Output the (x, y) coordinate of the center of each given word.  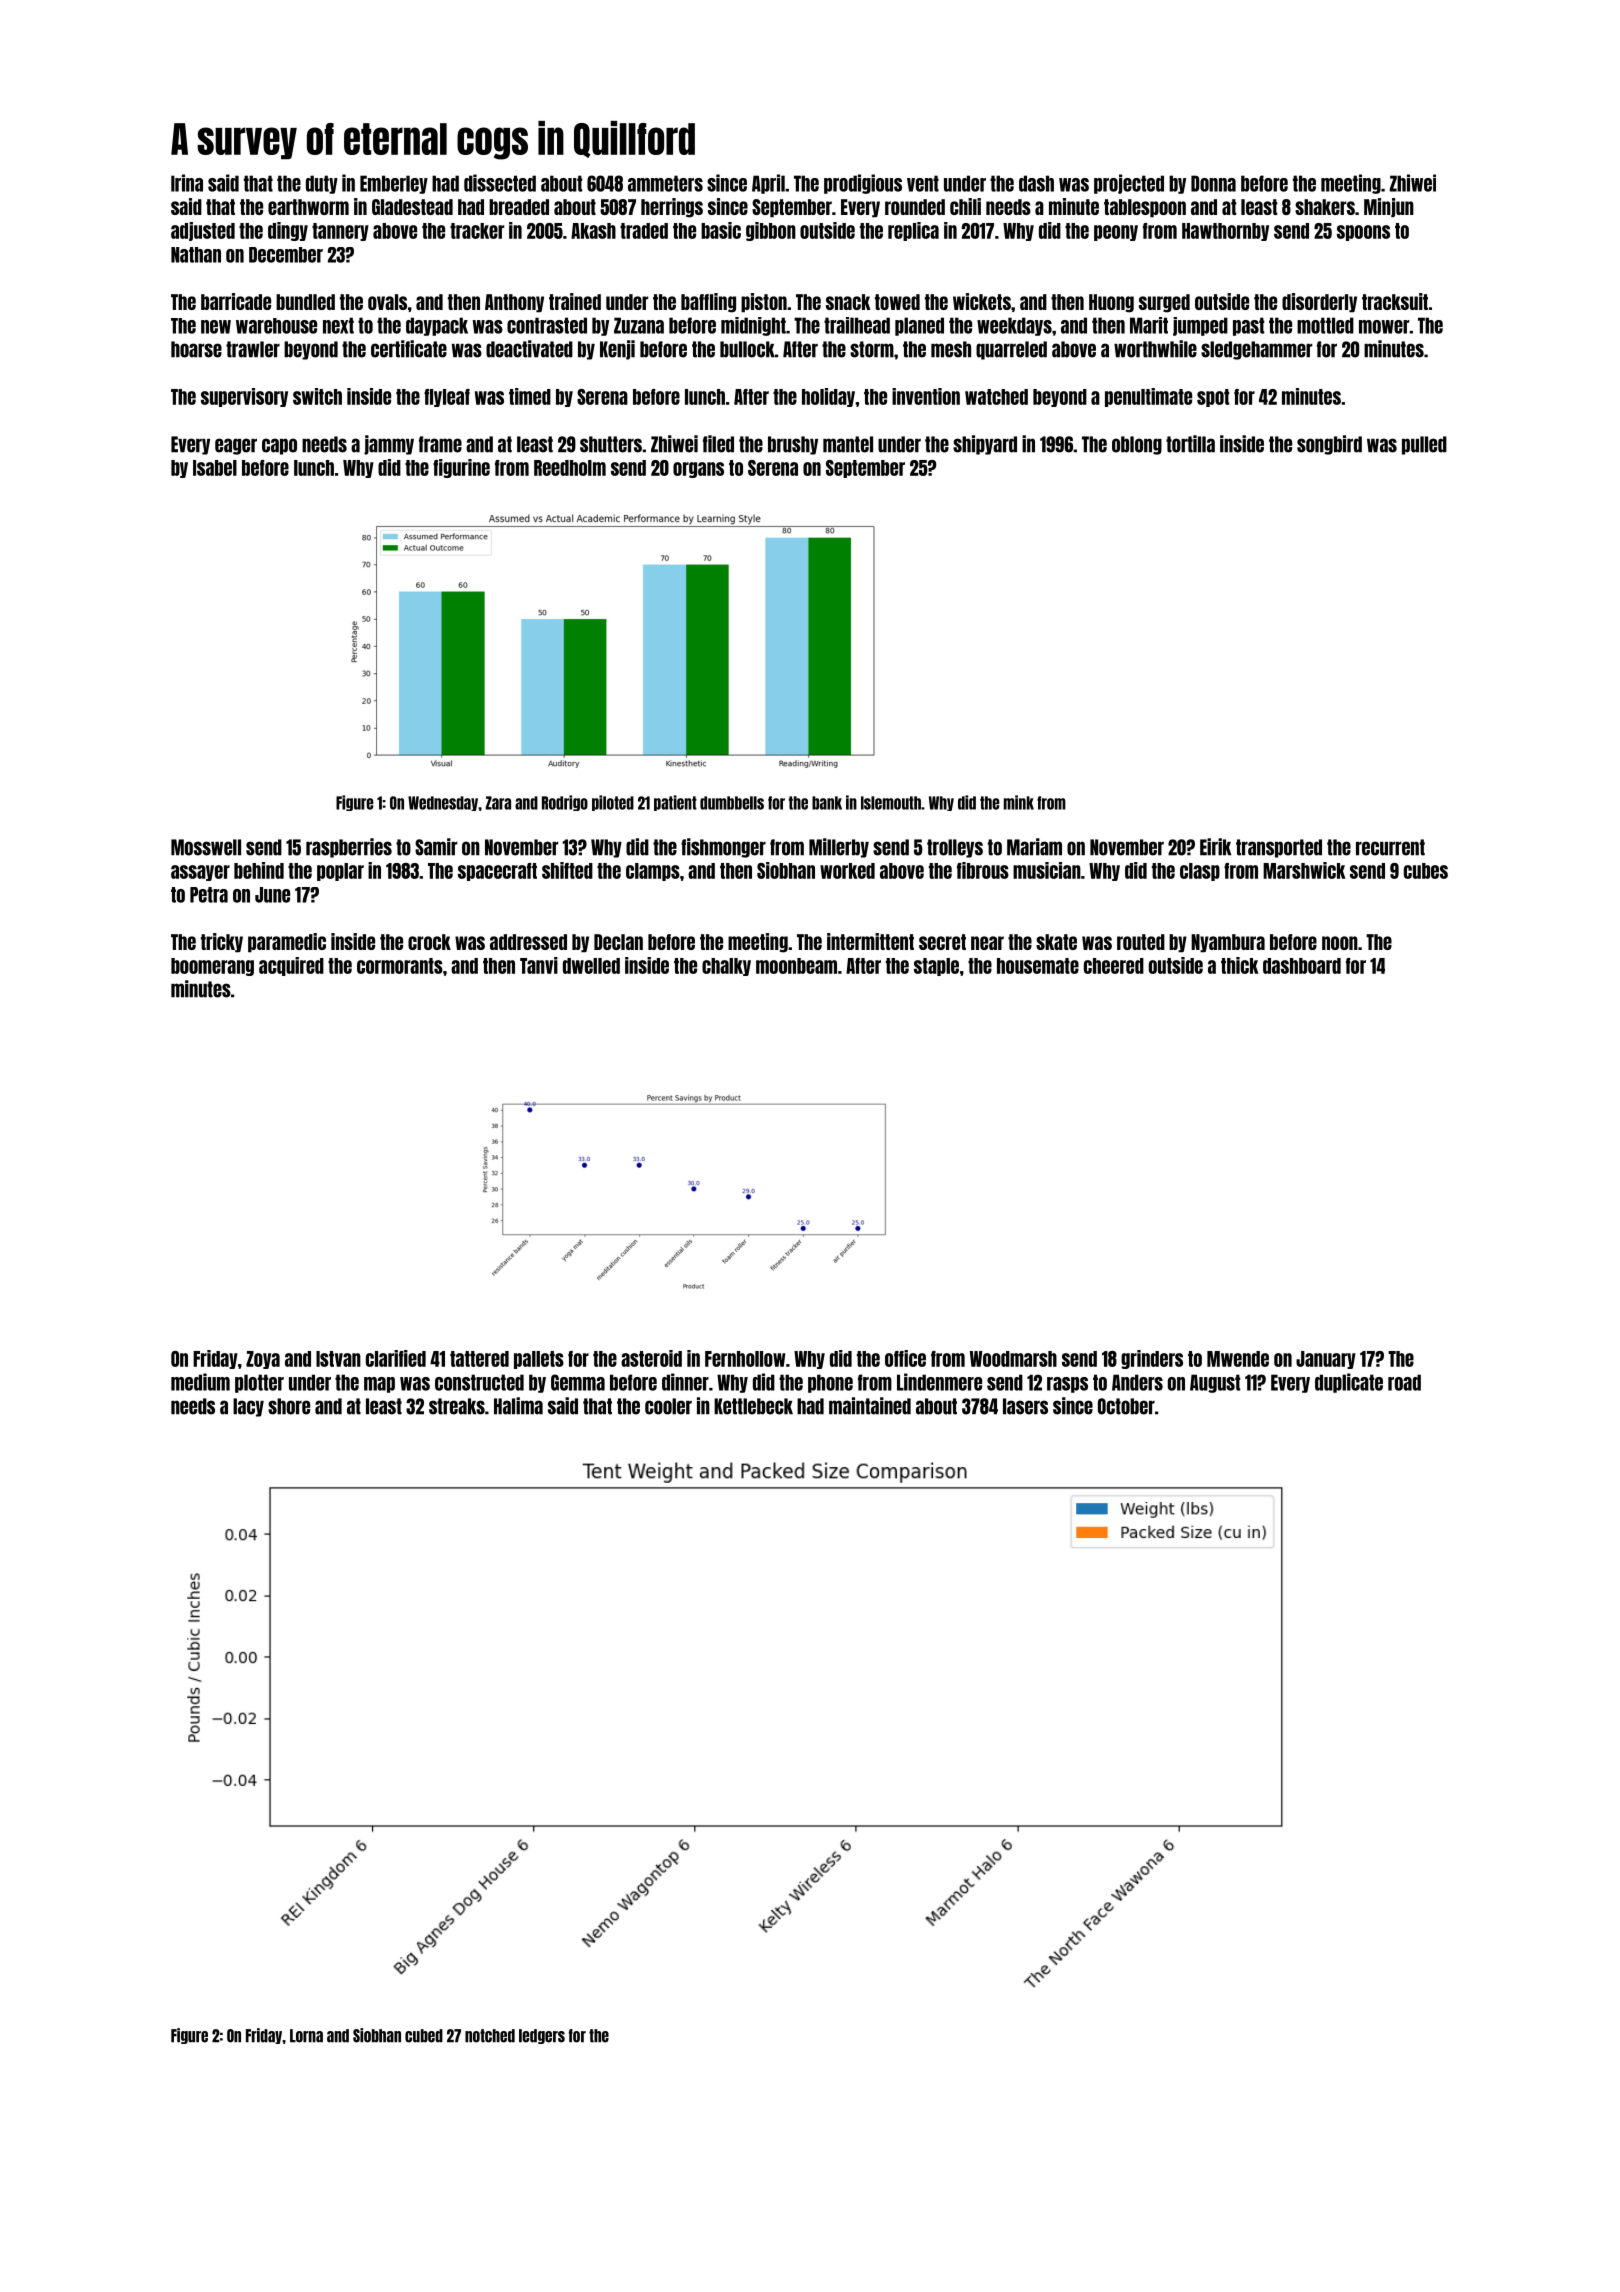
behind (259, 870)
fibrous (983, 870)
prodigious (863, 184)
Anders (1137, 1382)
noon (1340, 943)
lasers (1025, 1406)
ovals (387, 302)
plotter (259, 1383)
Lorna (306, 2036)
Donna (1213, 183)
